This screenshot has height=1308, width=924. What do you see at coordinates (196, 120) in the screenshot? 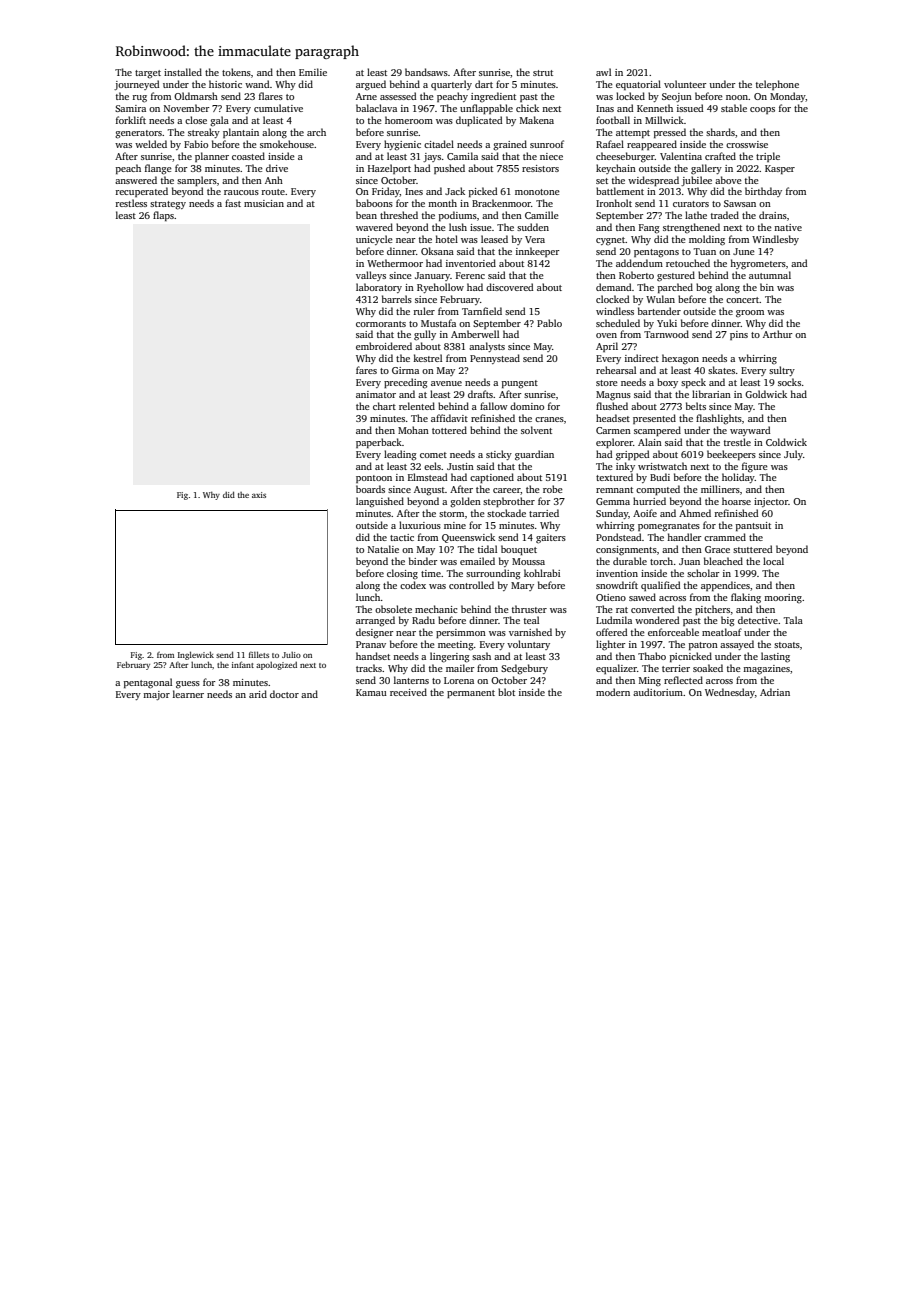
I see `close` at bounding box center [196, 120].
